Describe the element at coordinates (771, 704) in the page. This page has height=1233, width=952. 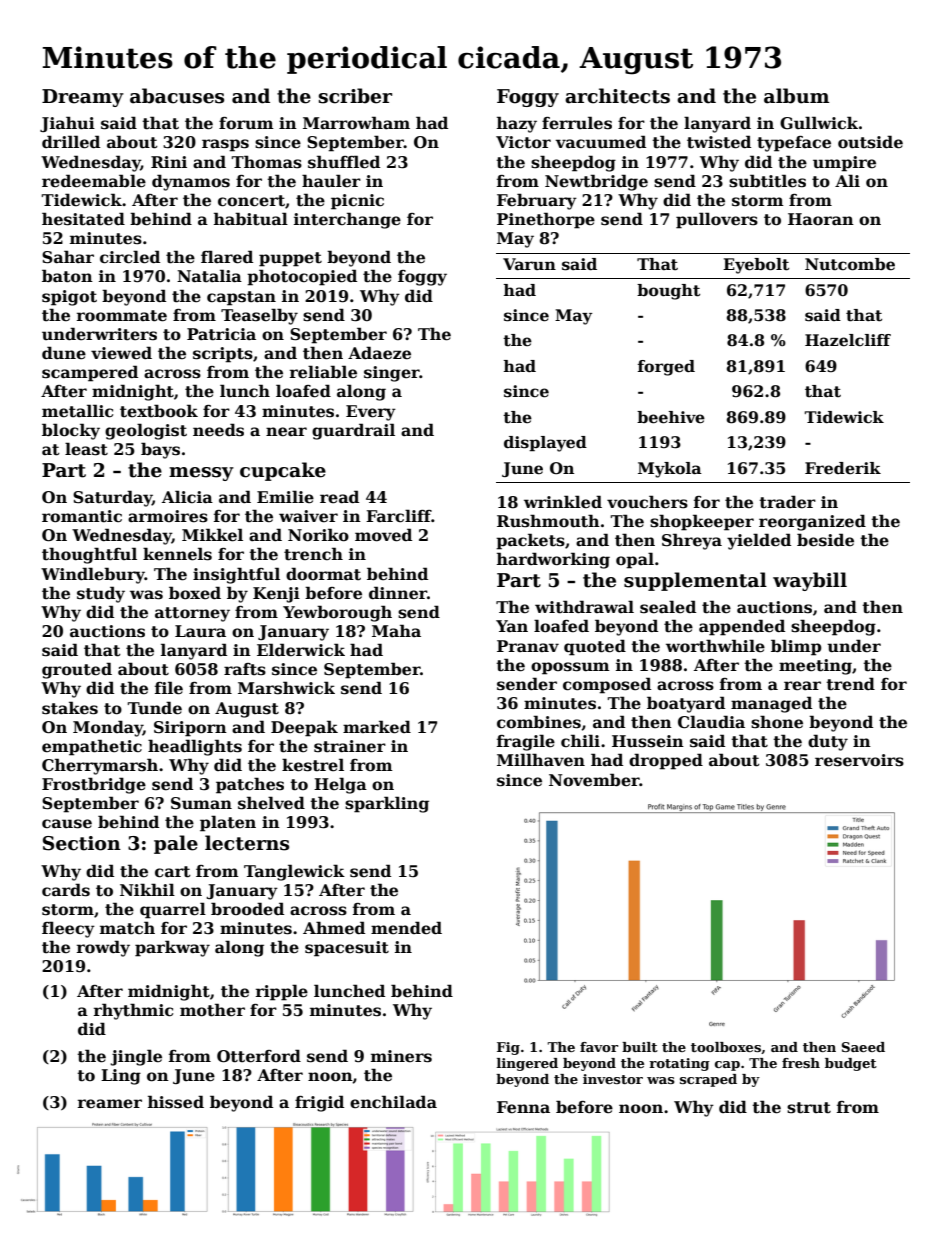
I see `managed` at that location.
